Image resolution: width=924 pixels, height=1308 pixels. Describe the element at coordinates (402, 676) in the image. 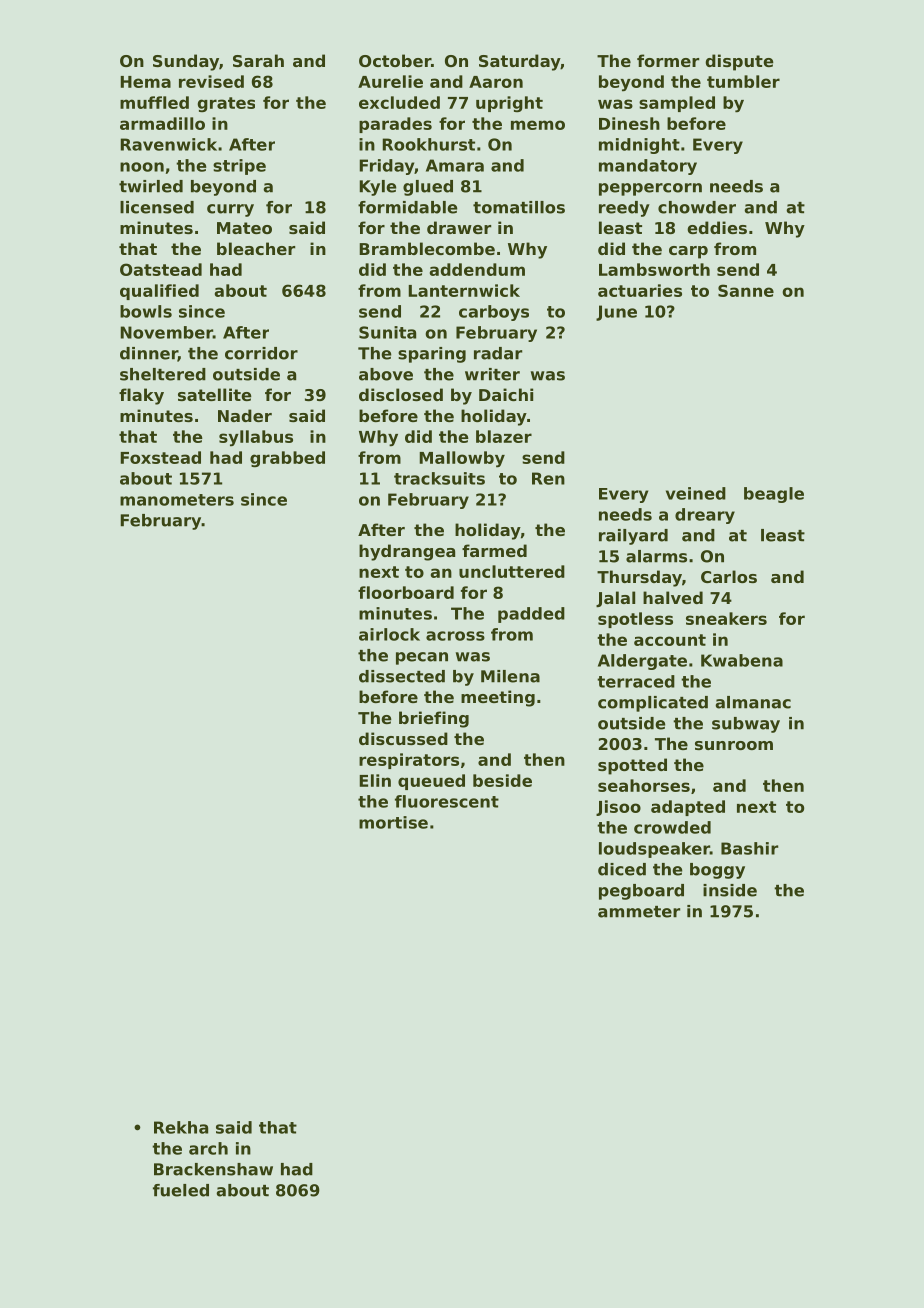

I see `dissected` at that location.
